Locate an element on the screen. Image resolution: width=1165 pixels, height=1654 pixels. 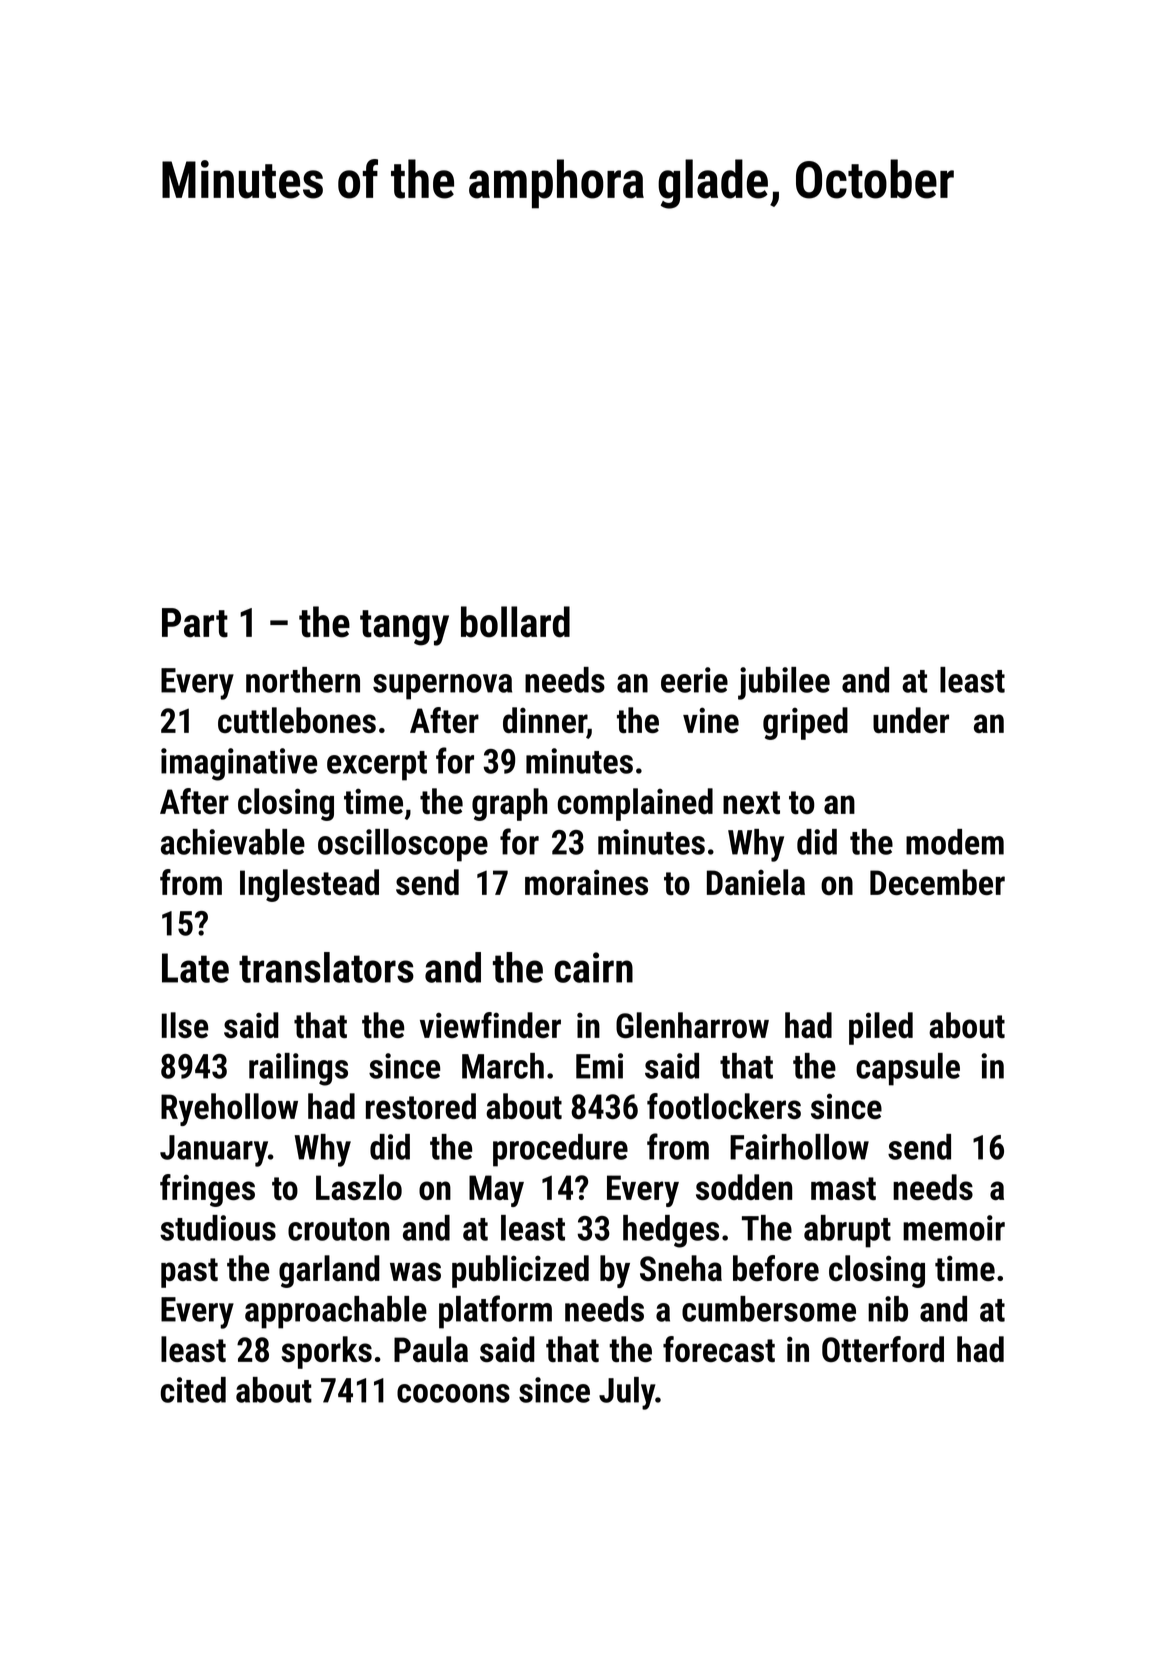
modem is located at coordinates (955, 842).
